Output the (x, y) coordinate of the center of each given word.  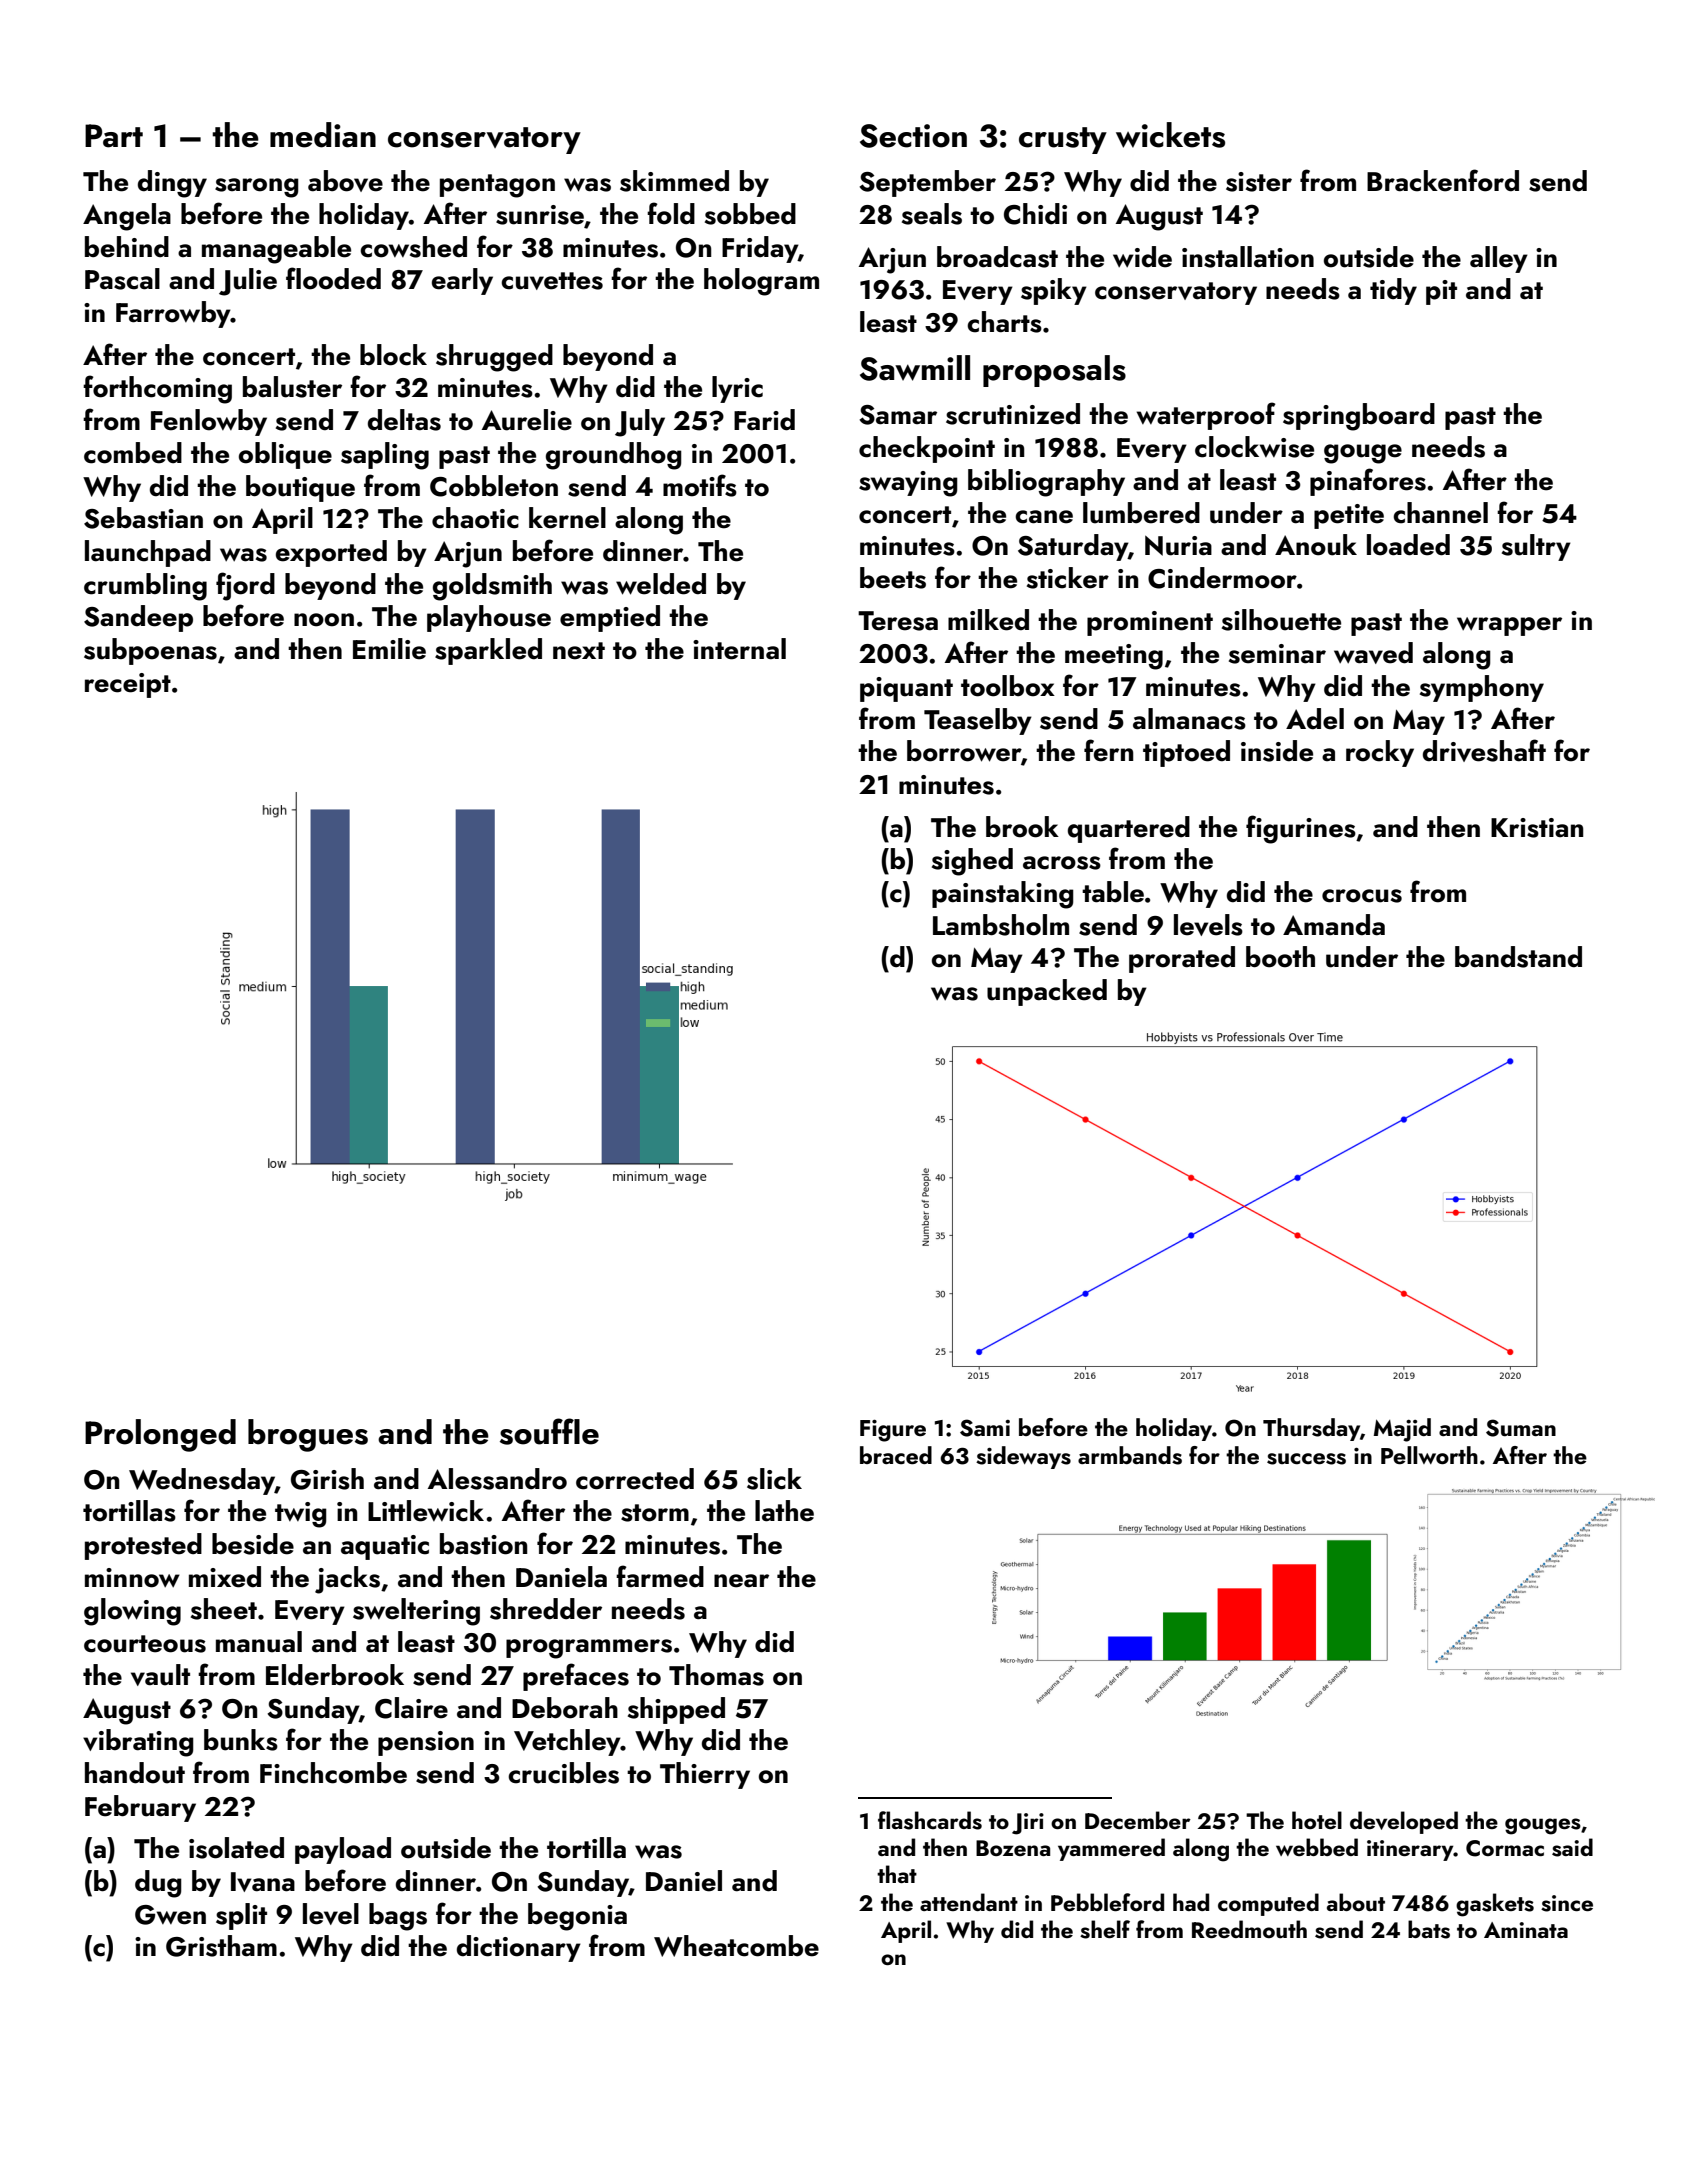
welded (661, 584)
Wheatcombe (736, 1946)
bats (1429, 1929)
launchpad (148, 553)
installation (1248, 257)
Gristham (221, 1946)
